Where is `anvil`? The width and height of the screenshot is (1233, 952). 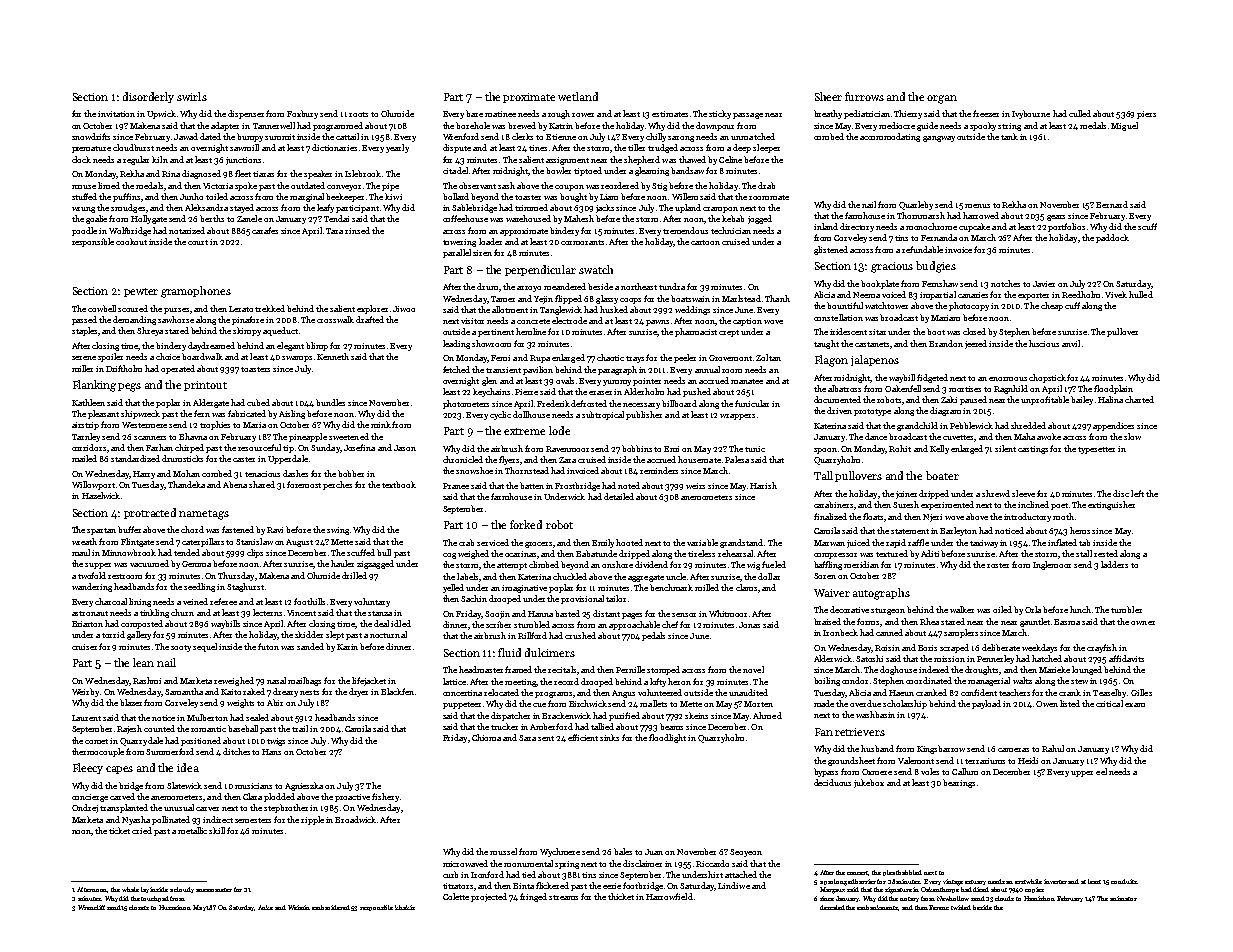 anvil is located at coordinates (1071, 343).
